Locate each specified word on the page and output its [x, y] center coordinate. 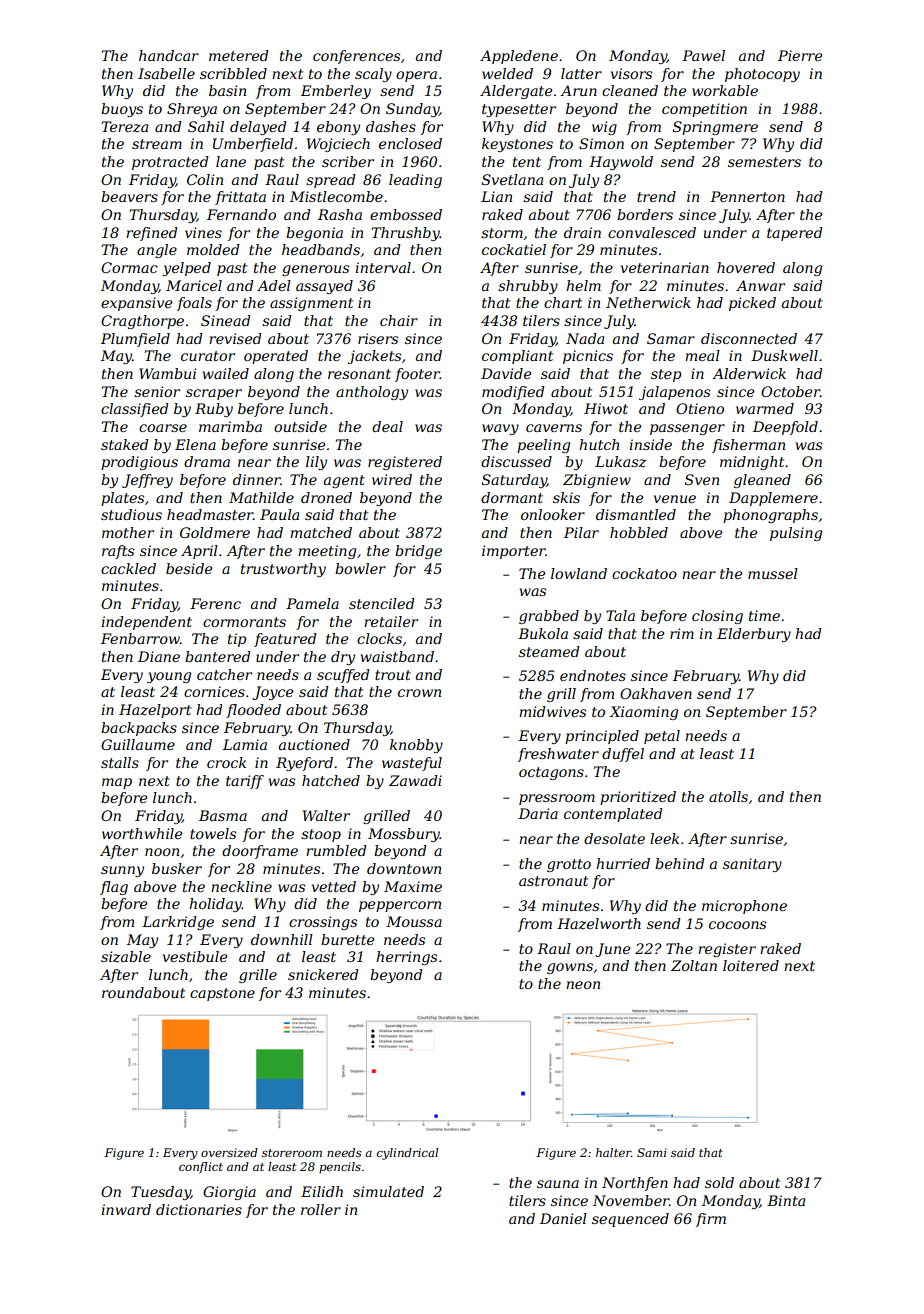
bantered [218, 656]
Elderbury [754, 635]
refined [152, 234]
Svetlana [512, 179]
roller [321, 1209]
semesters [764, 162]
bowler [360, 568]
